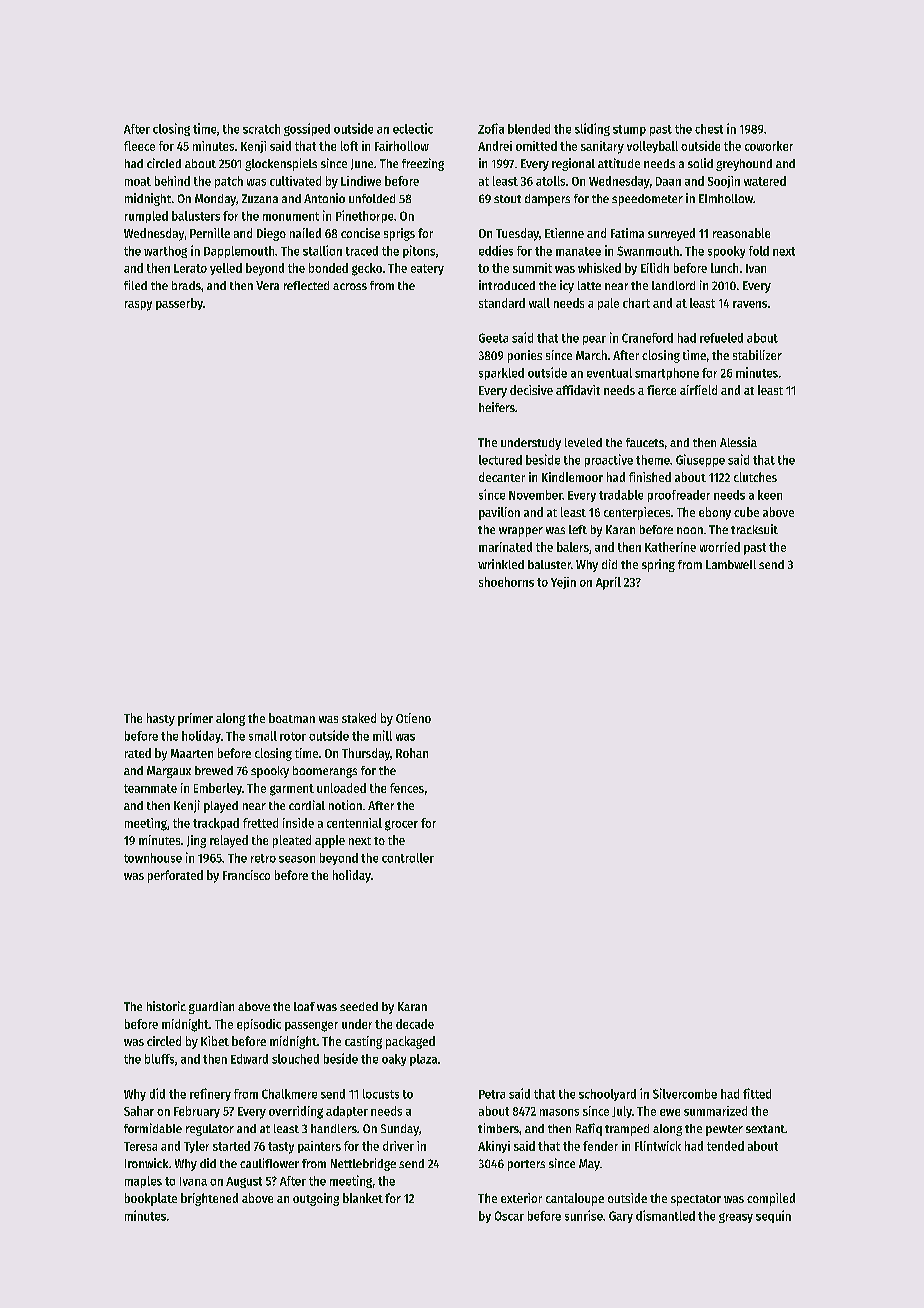  Describe the element at coordinates (410, 1042) in the page. I see `packaged` at that location.
